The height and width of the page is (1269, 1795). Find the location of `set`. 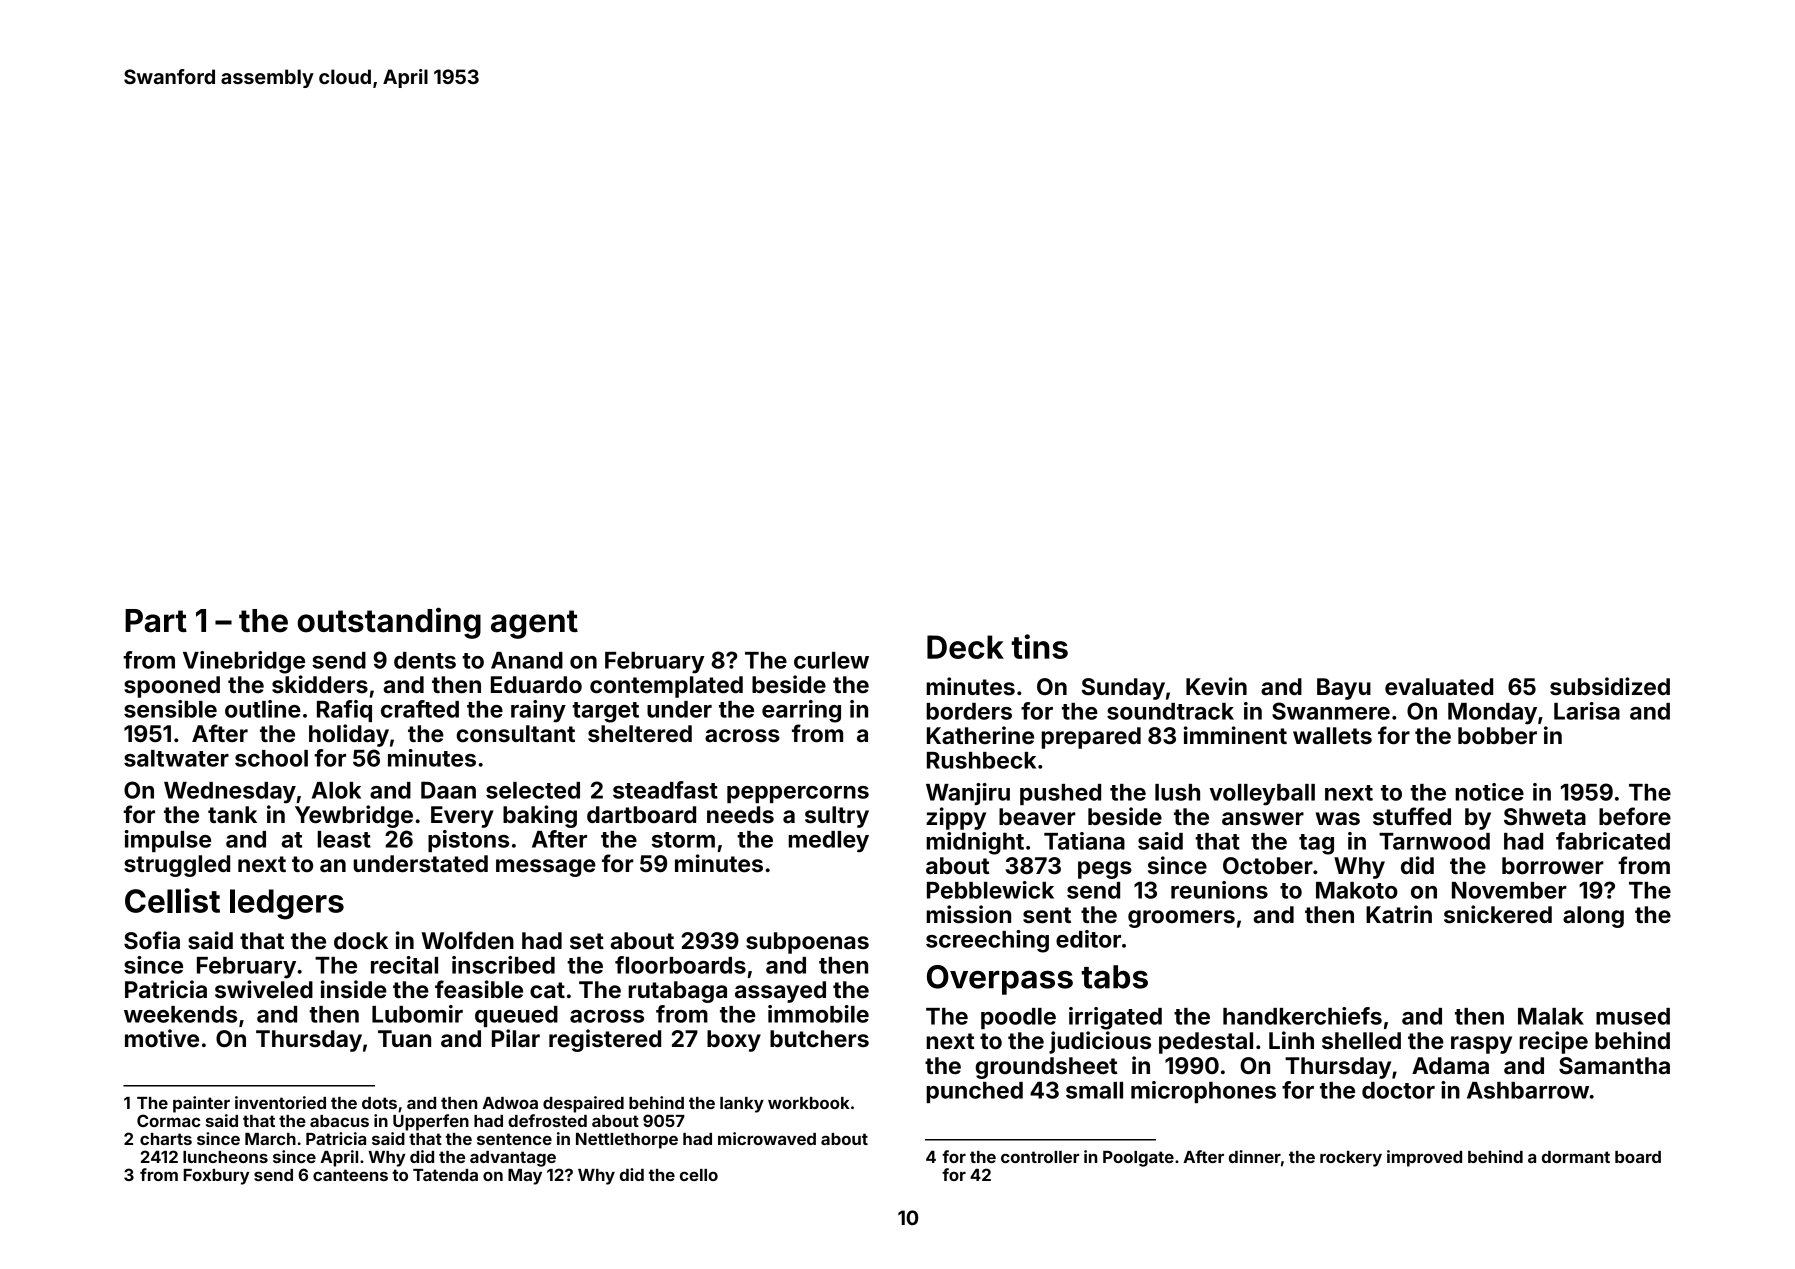

set is located at coordinates (587, 941).
